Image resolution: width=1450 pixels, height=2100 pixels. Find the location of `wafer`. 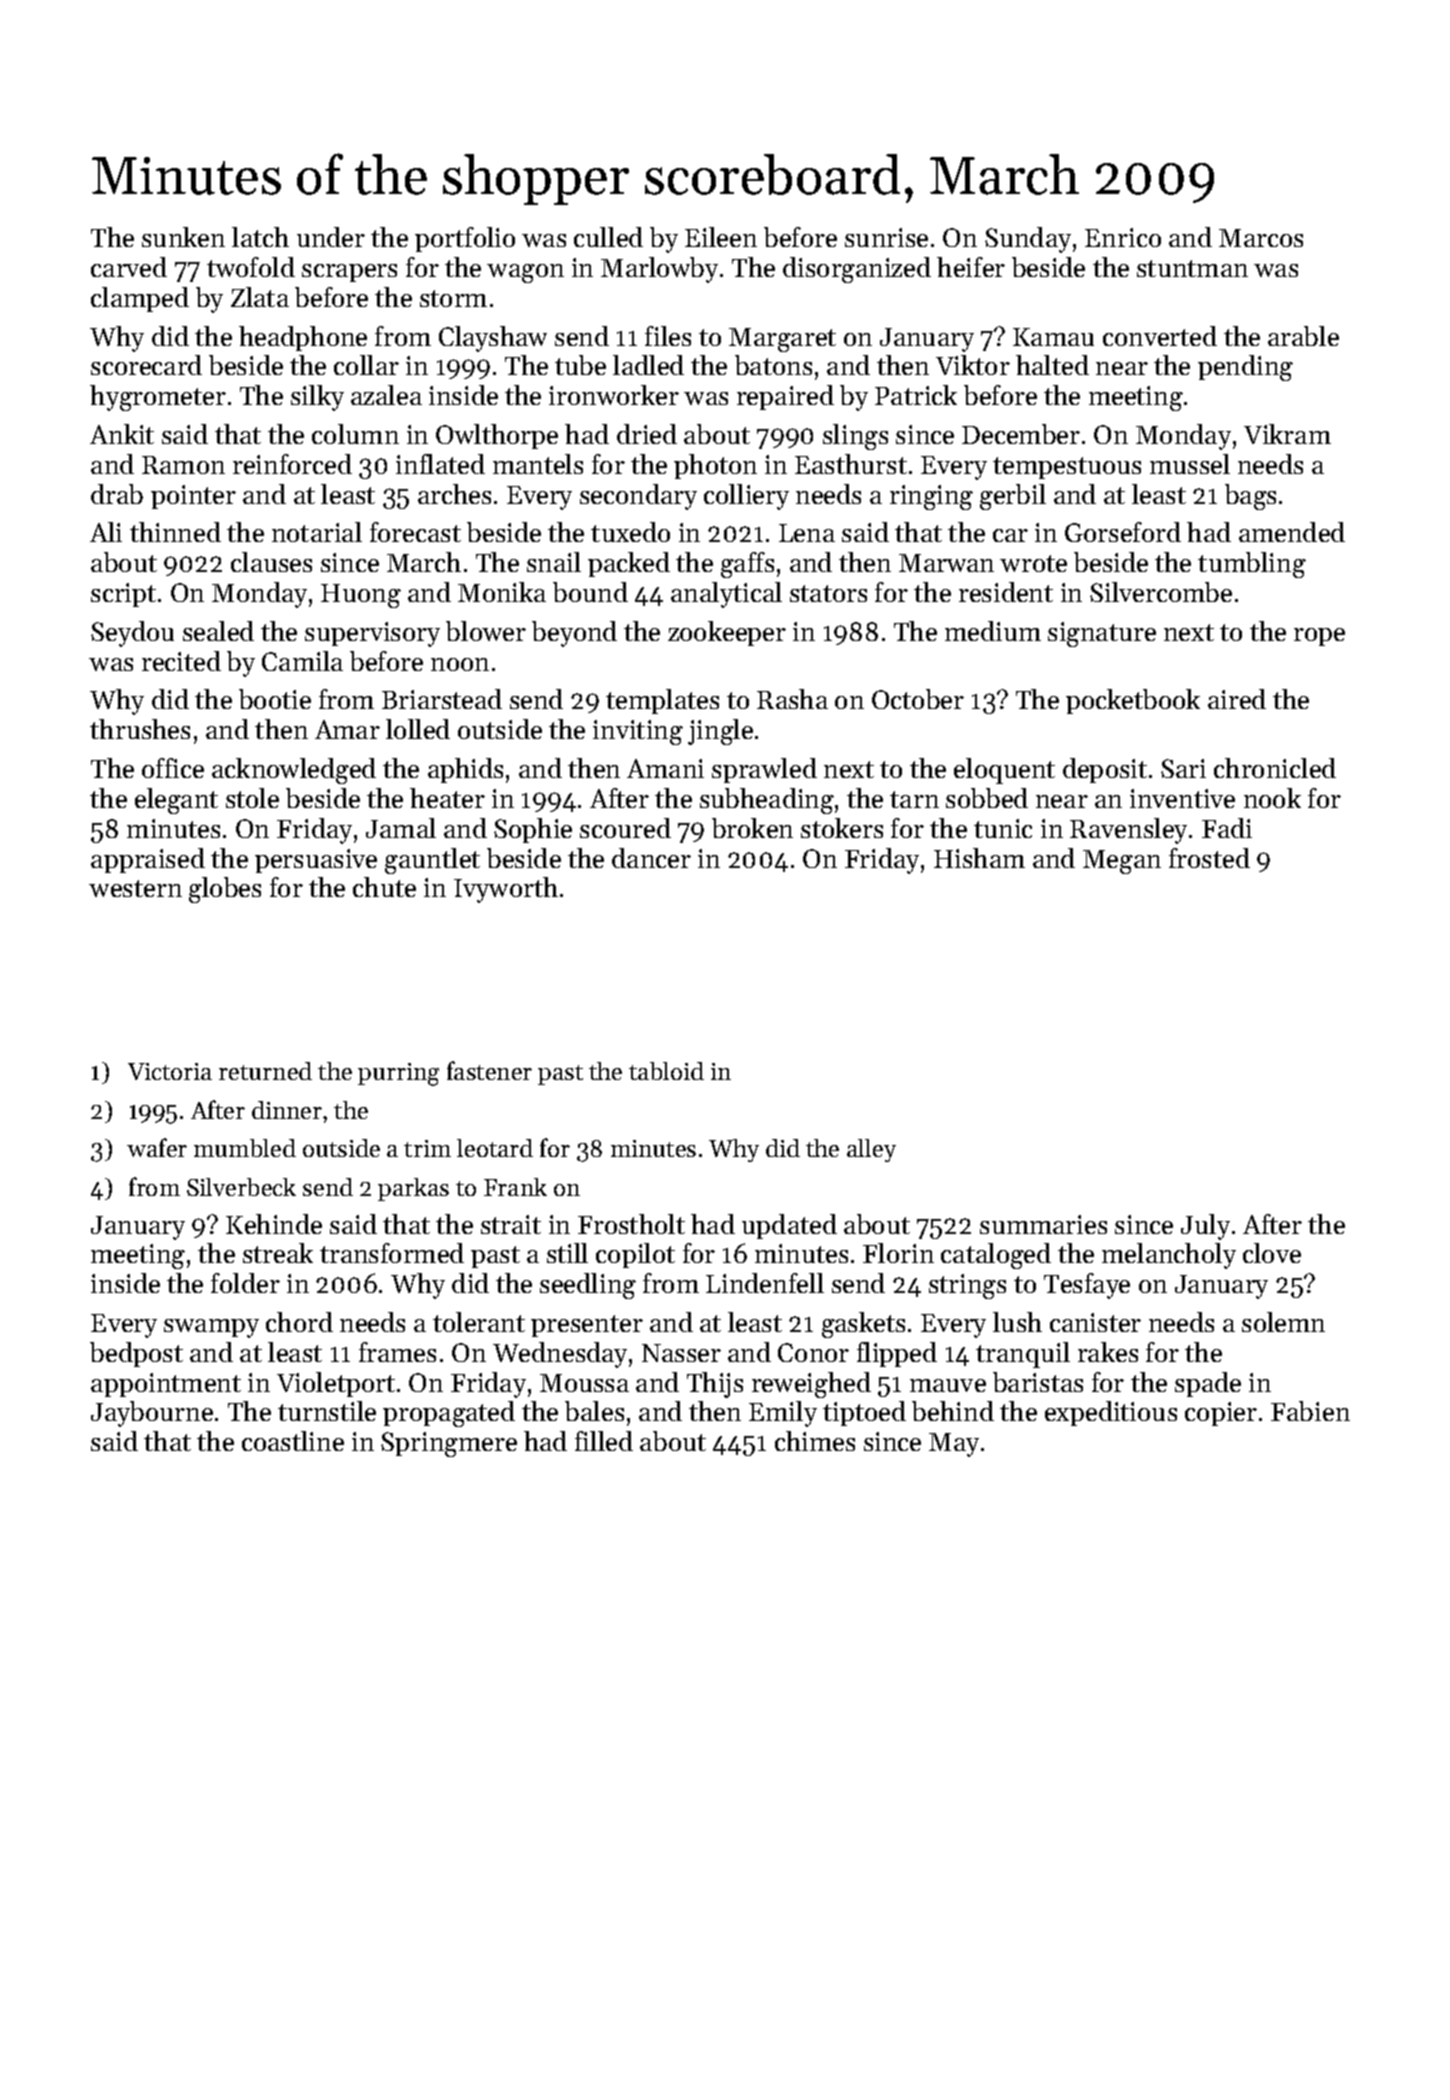

wafer is located at coordinates (157, 1147).
